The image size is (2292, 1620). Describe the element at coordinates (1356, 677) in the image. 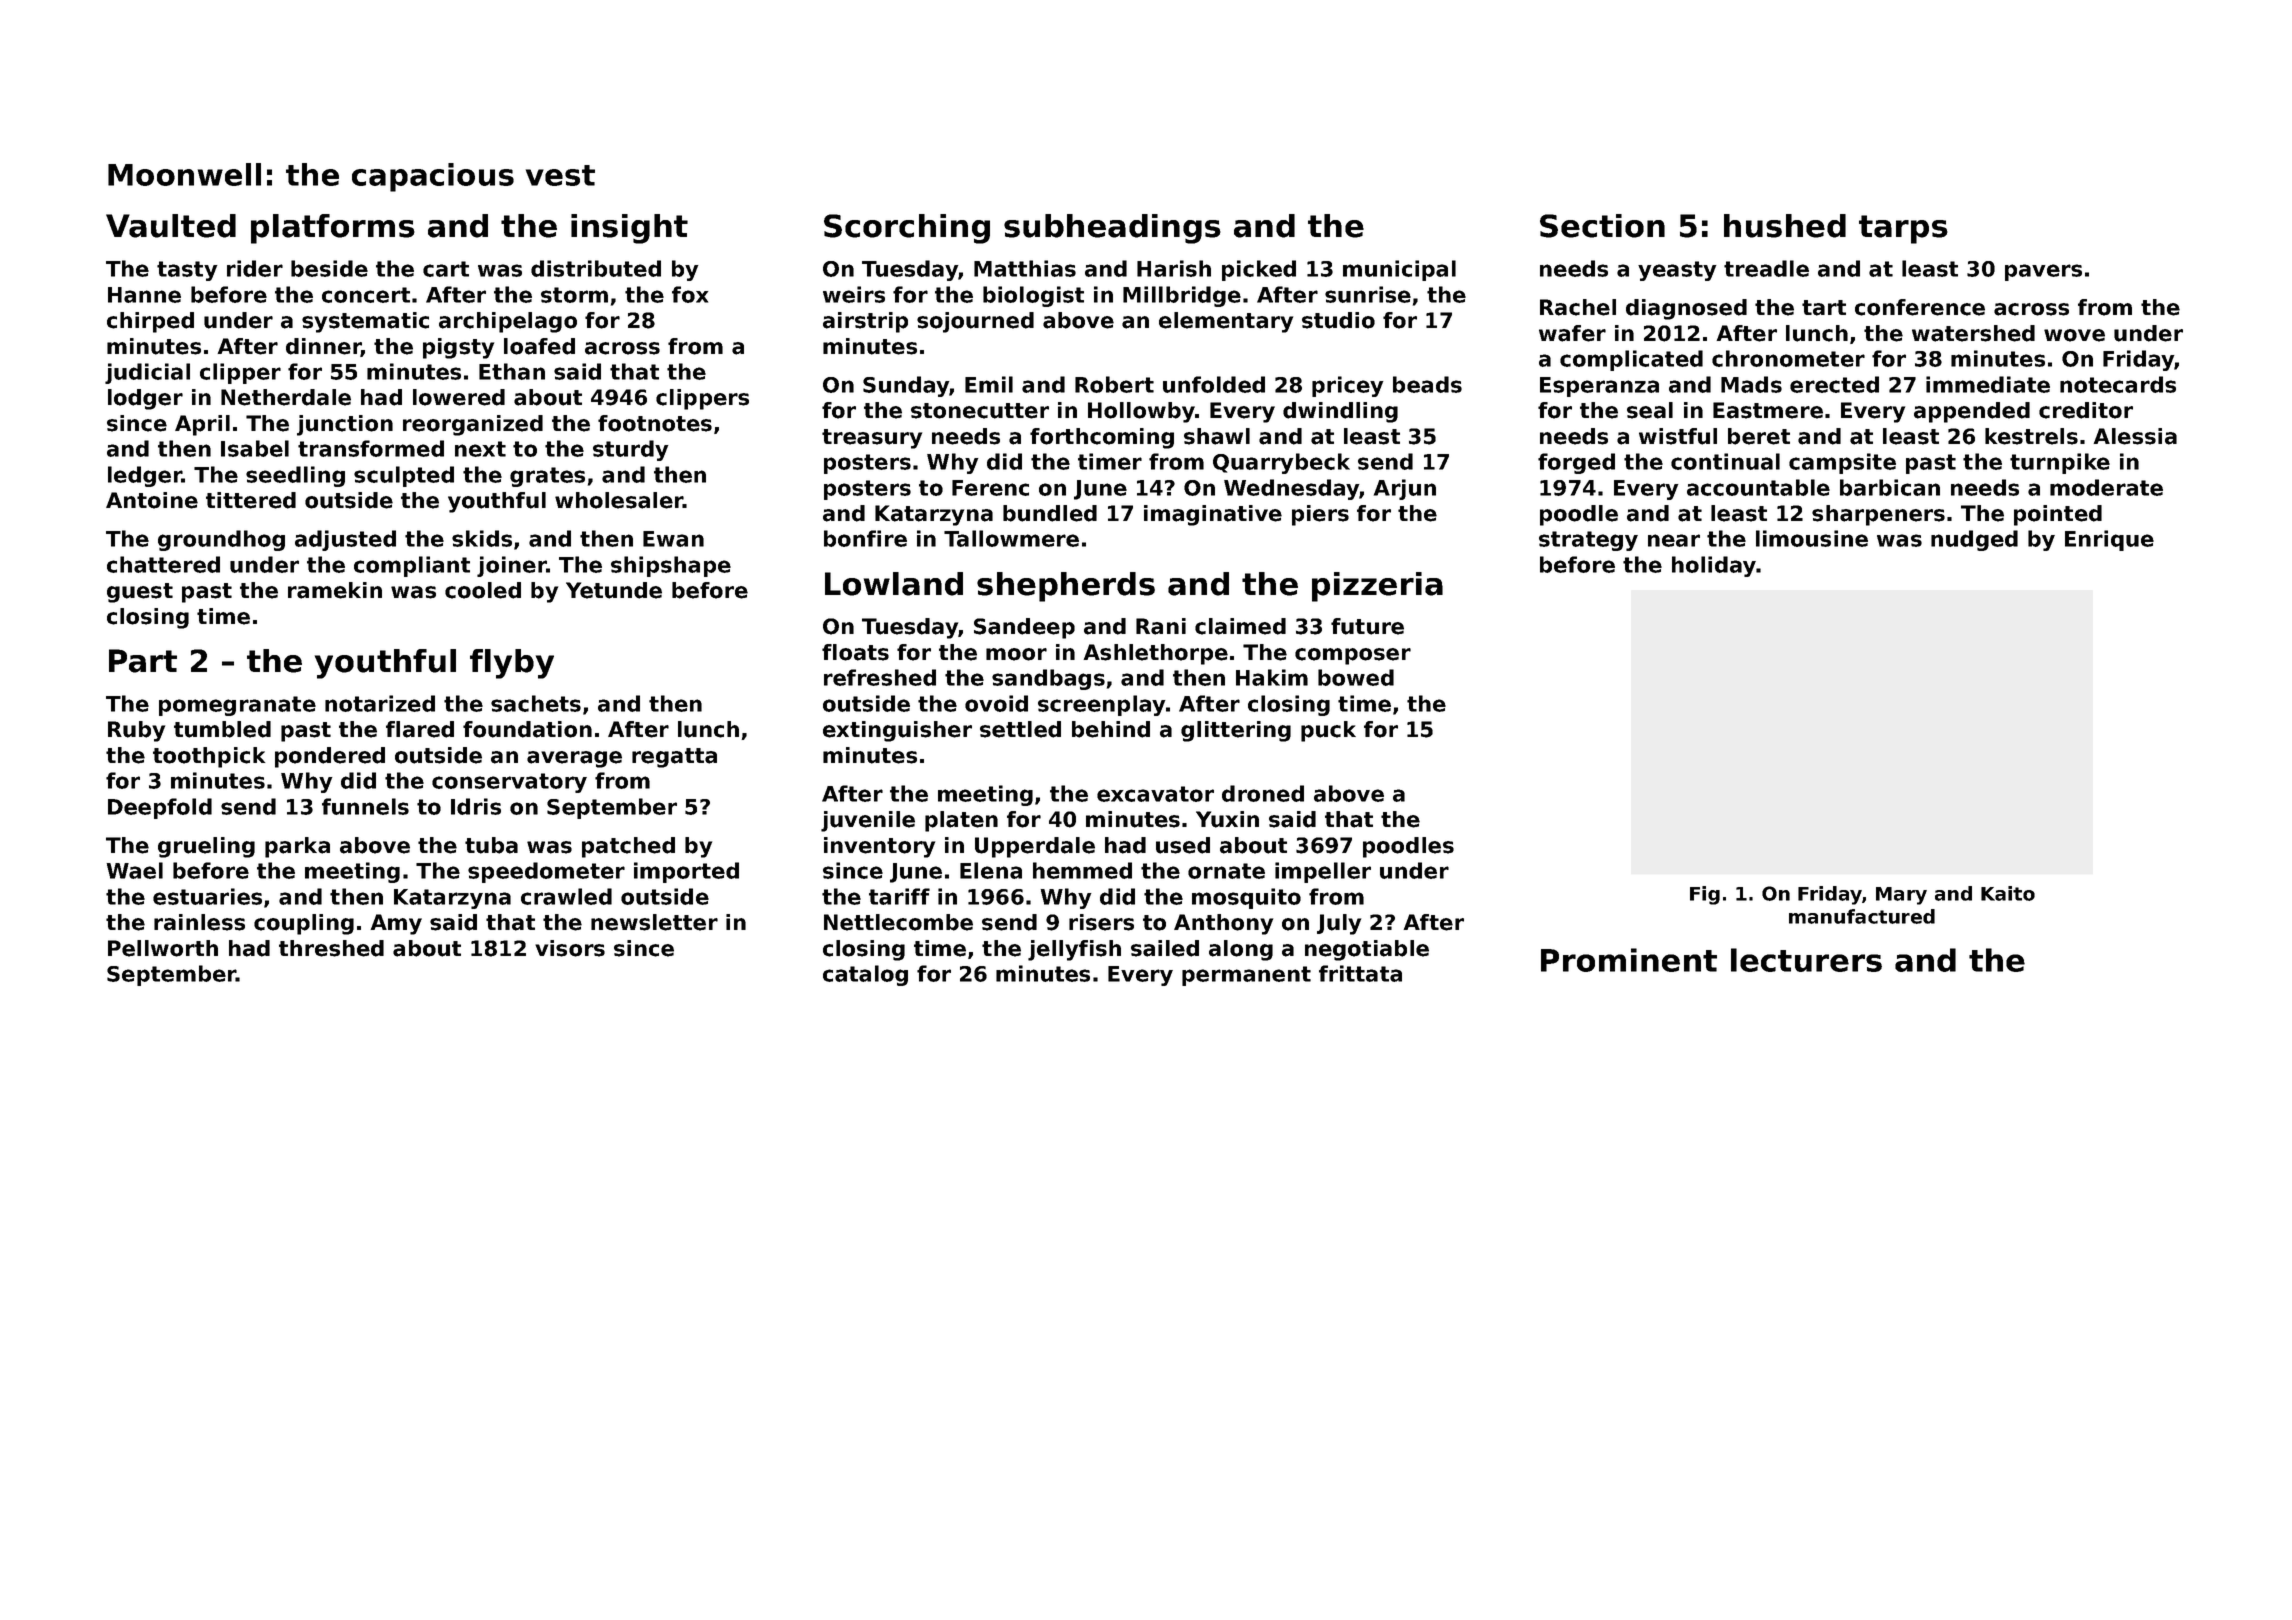

I see `bowed` at that location.
